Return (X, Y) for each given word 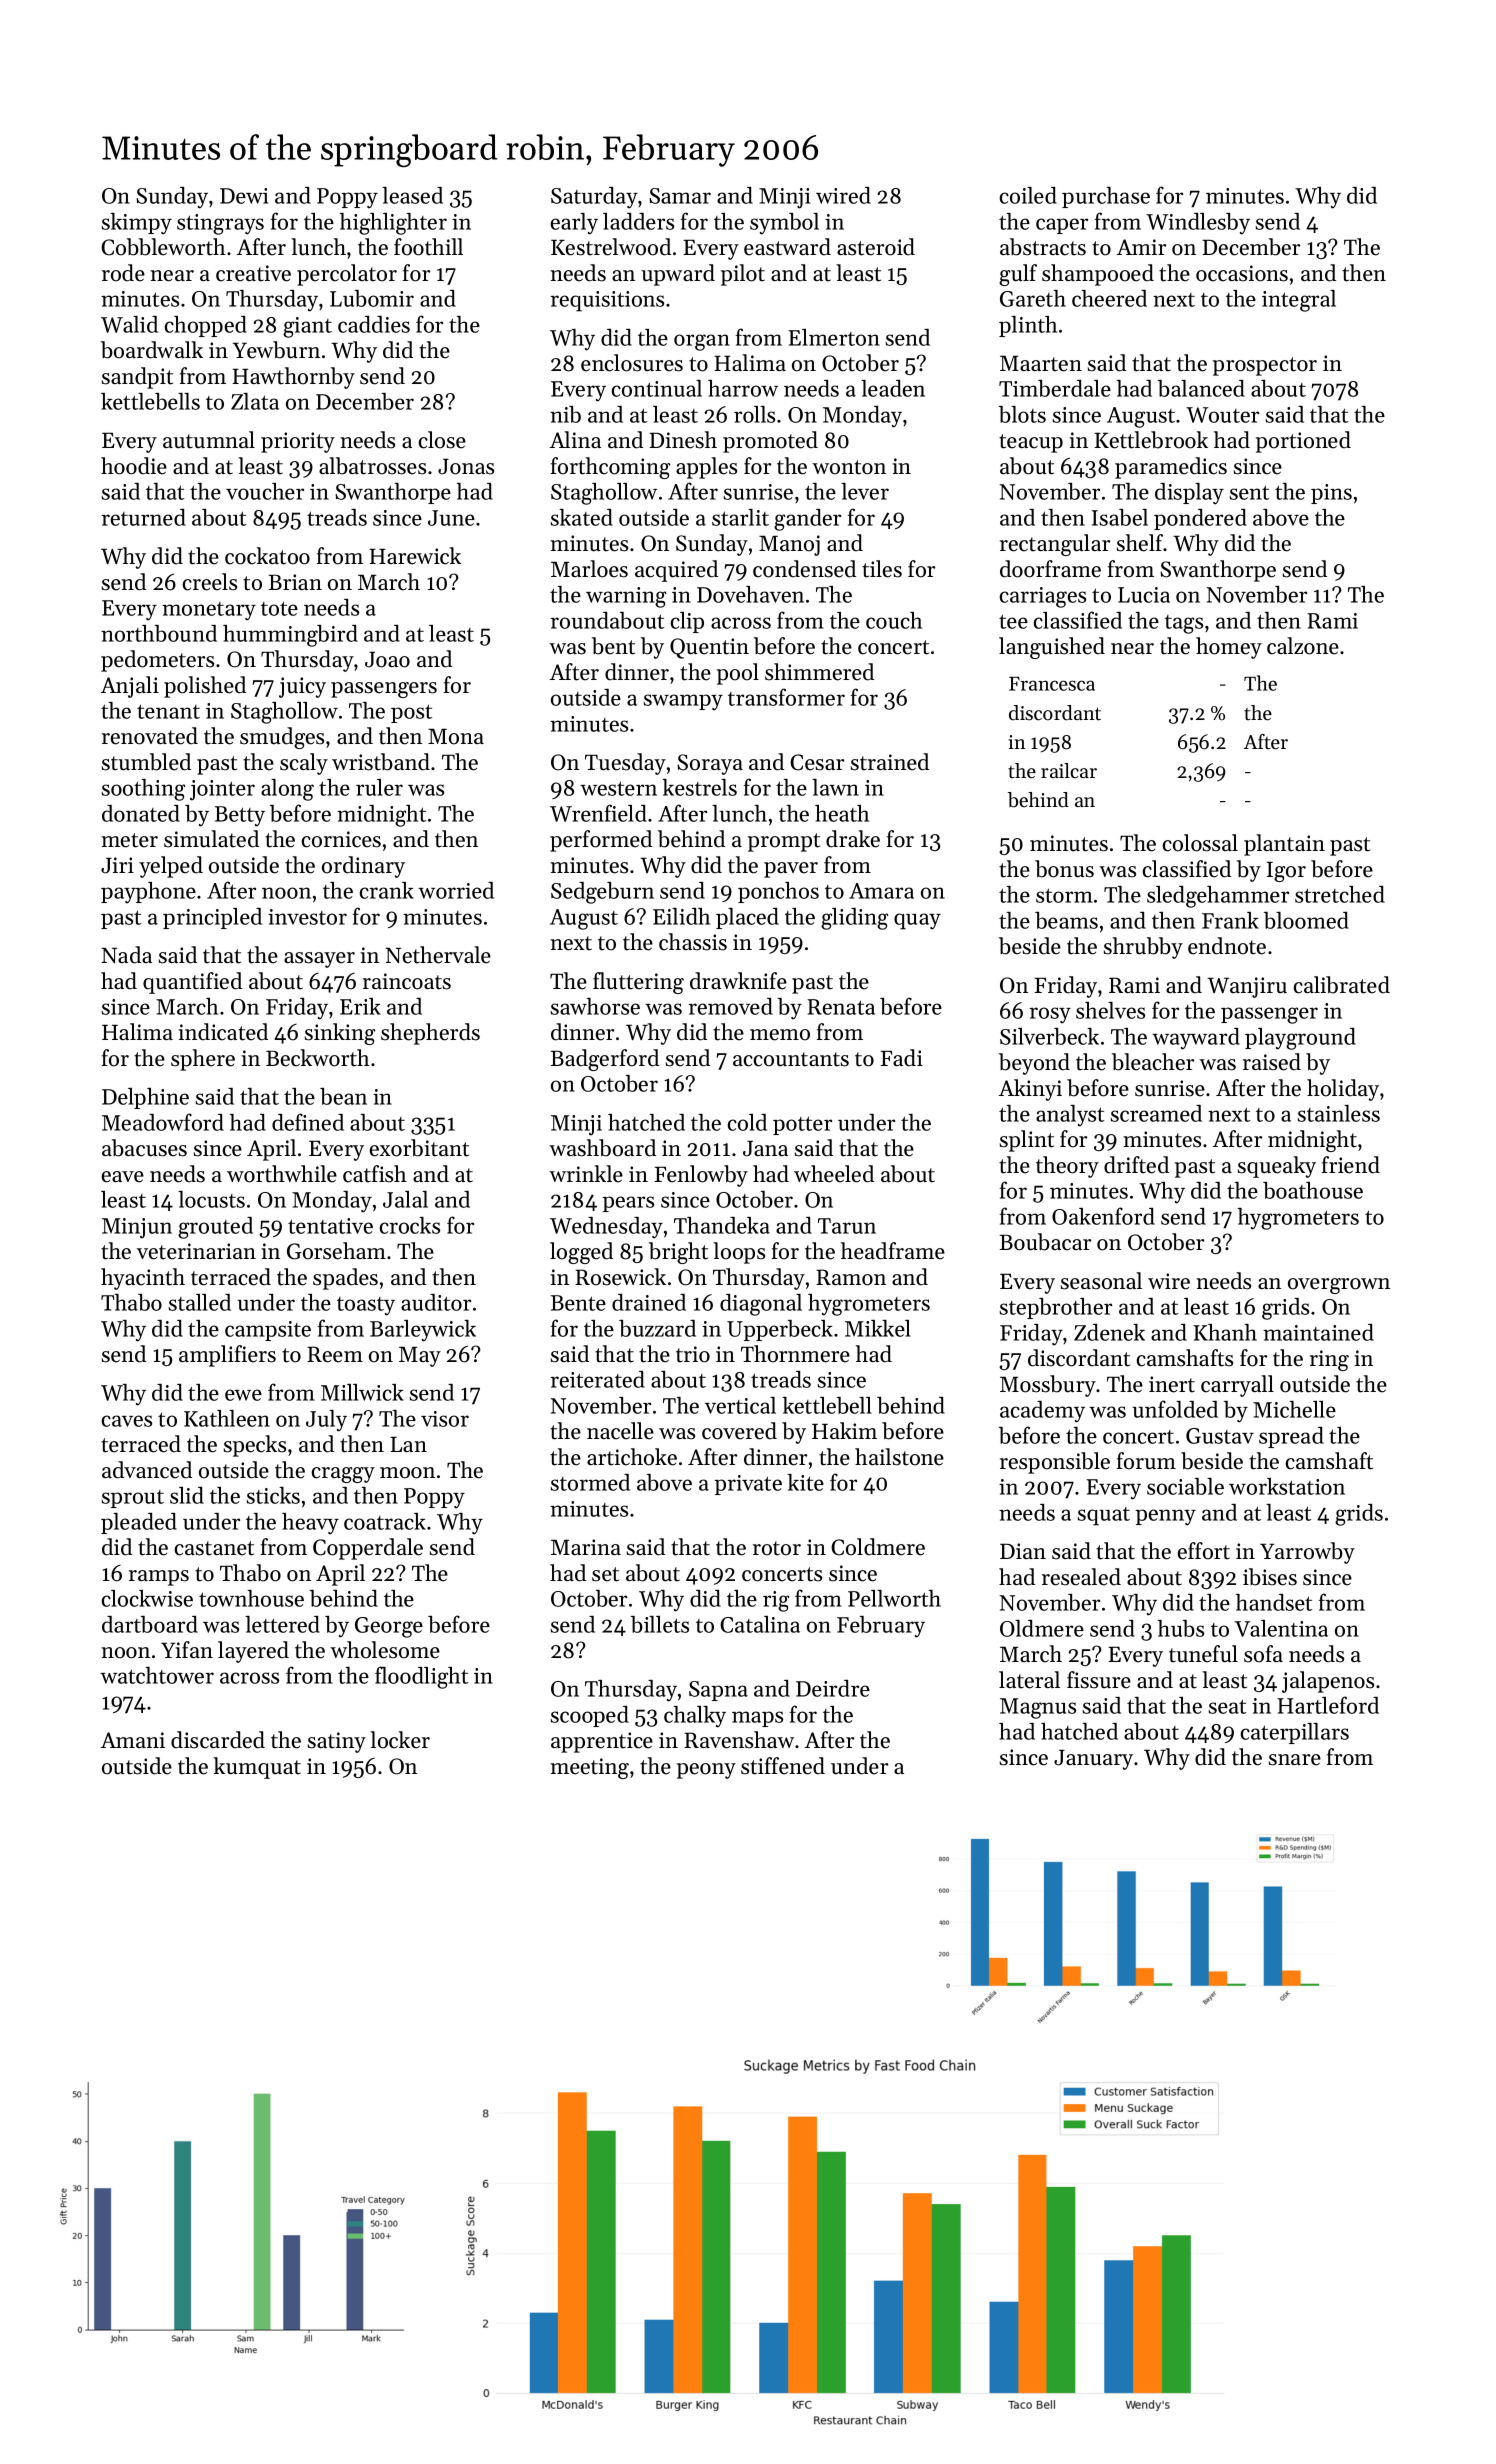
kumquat (257, 1768)
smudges (282, 738)
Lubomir (372, 298)
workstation (1287, 1486)
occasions (1242, 273)
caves (127, 1421)
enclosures (632, 363)
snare (1295, 1760)
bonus (1064, 869)
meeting (589, 1768)
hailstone (899, 1457)
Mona (456, 737)
